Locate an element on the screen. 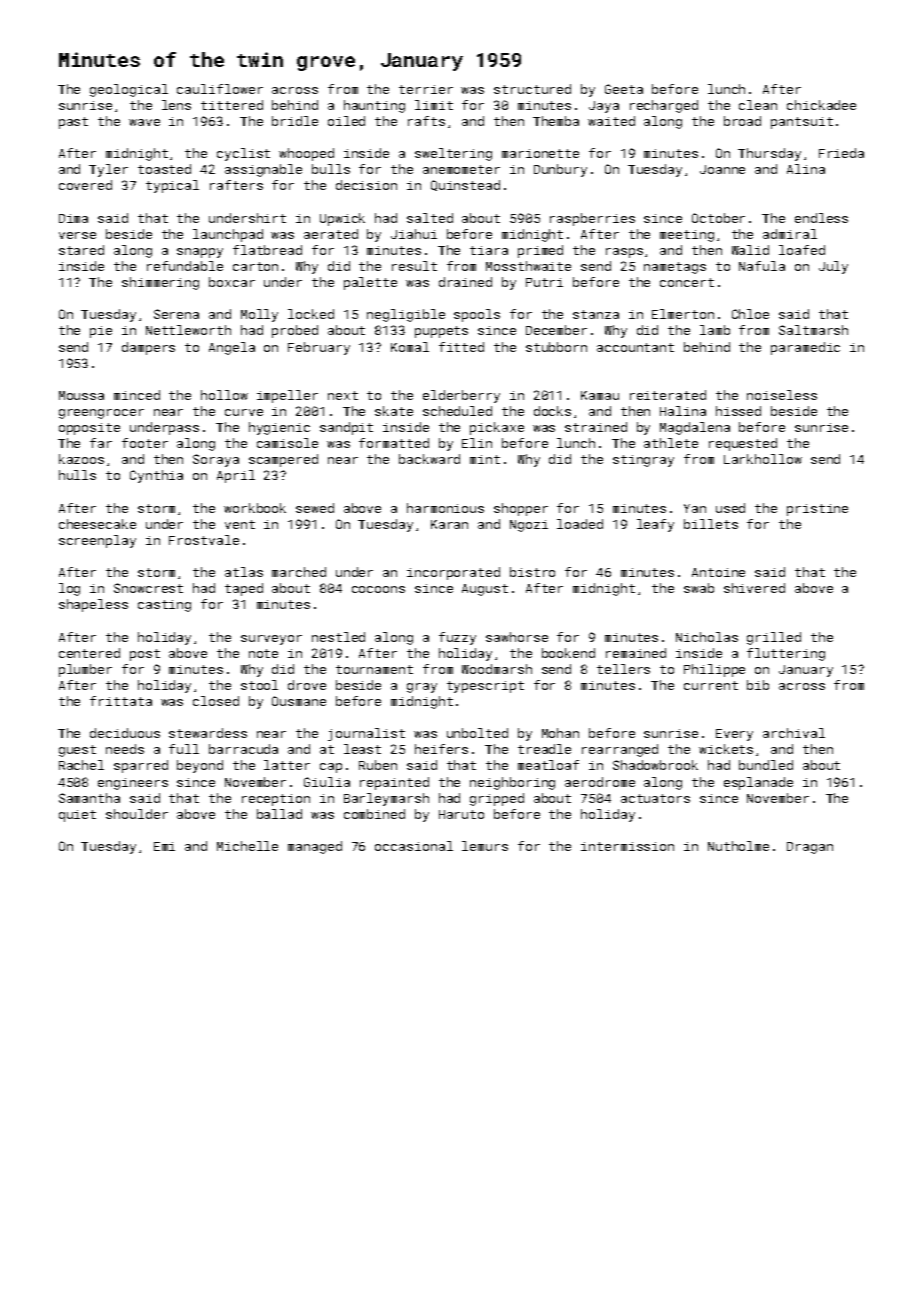  minced is located at coordinates (137, 395).
